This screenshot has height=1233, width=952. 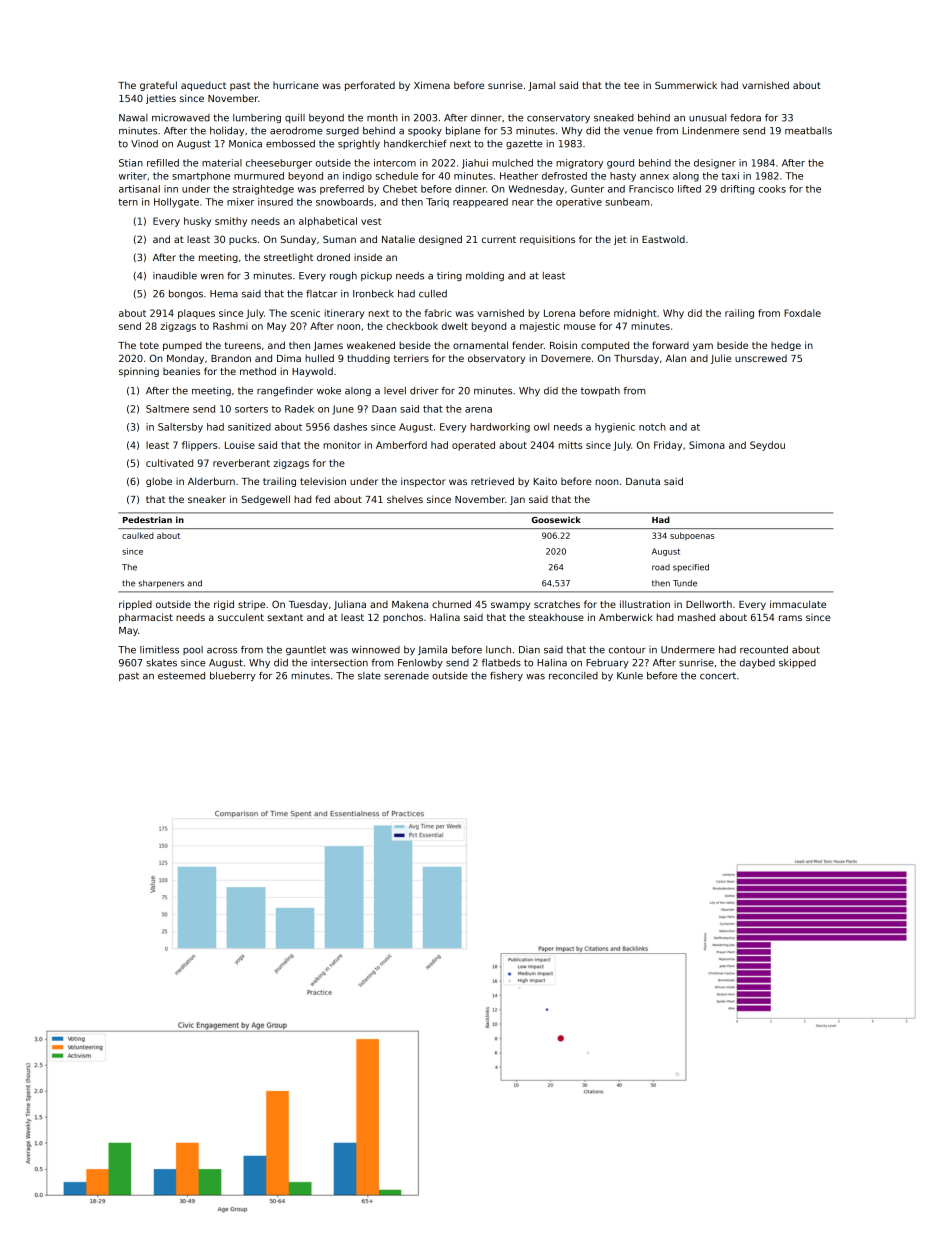 I want to click on inspector, so click(x=423, y=482).
